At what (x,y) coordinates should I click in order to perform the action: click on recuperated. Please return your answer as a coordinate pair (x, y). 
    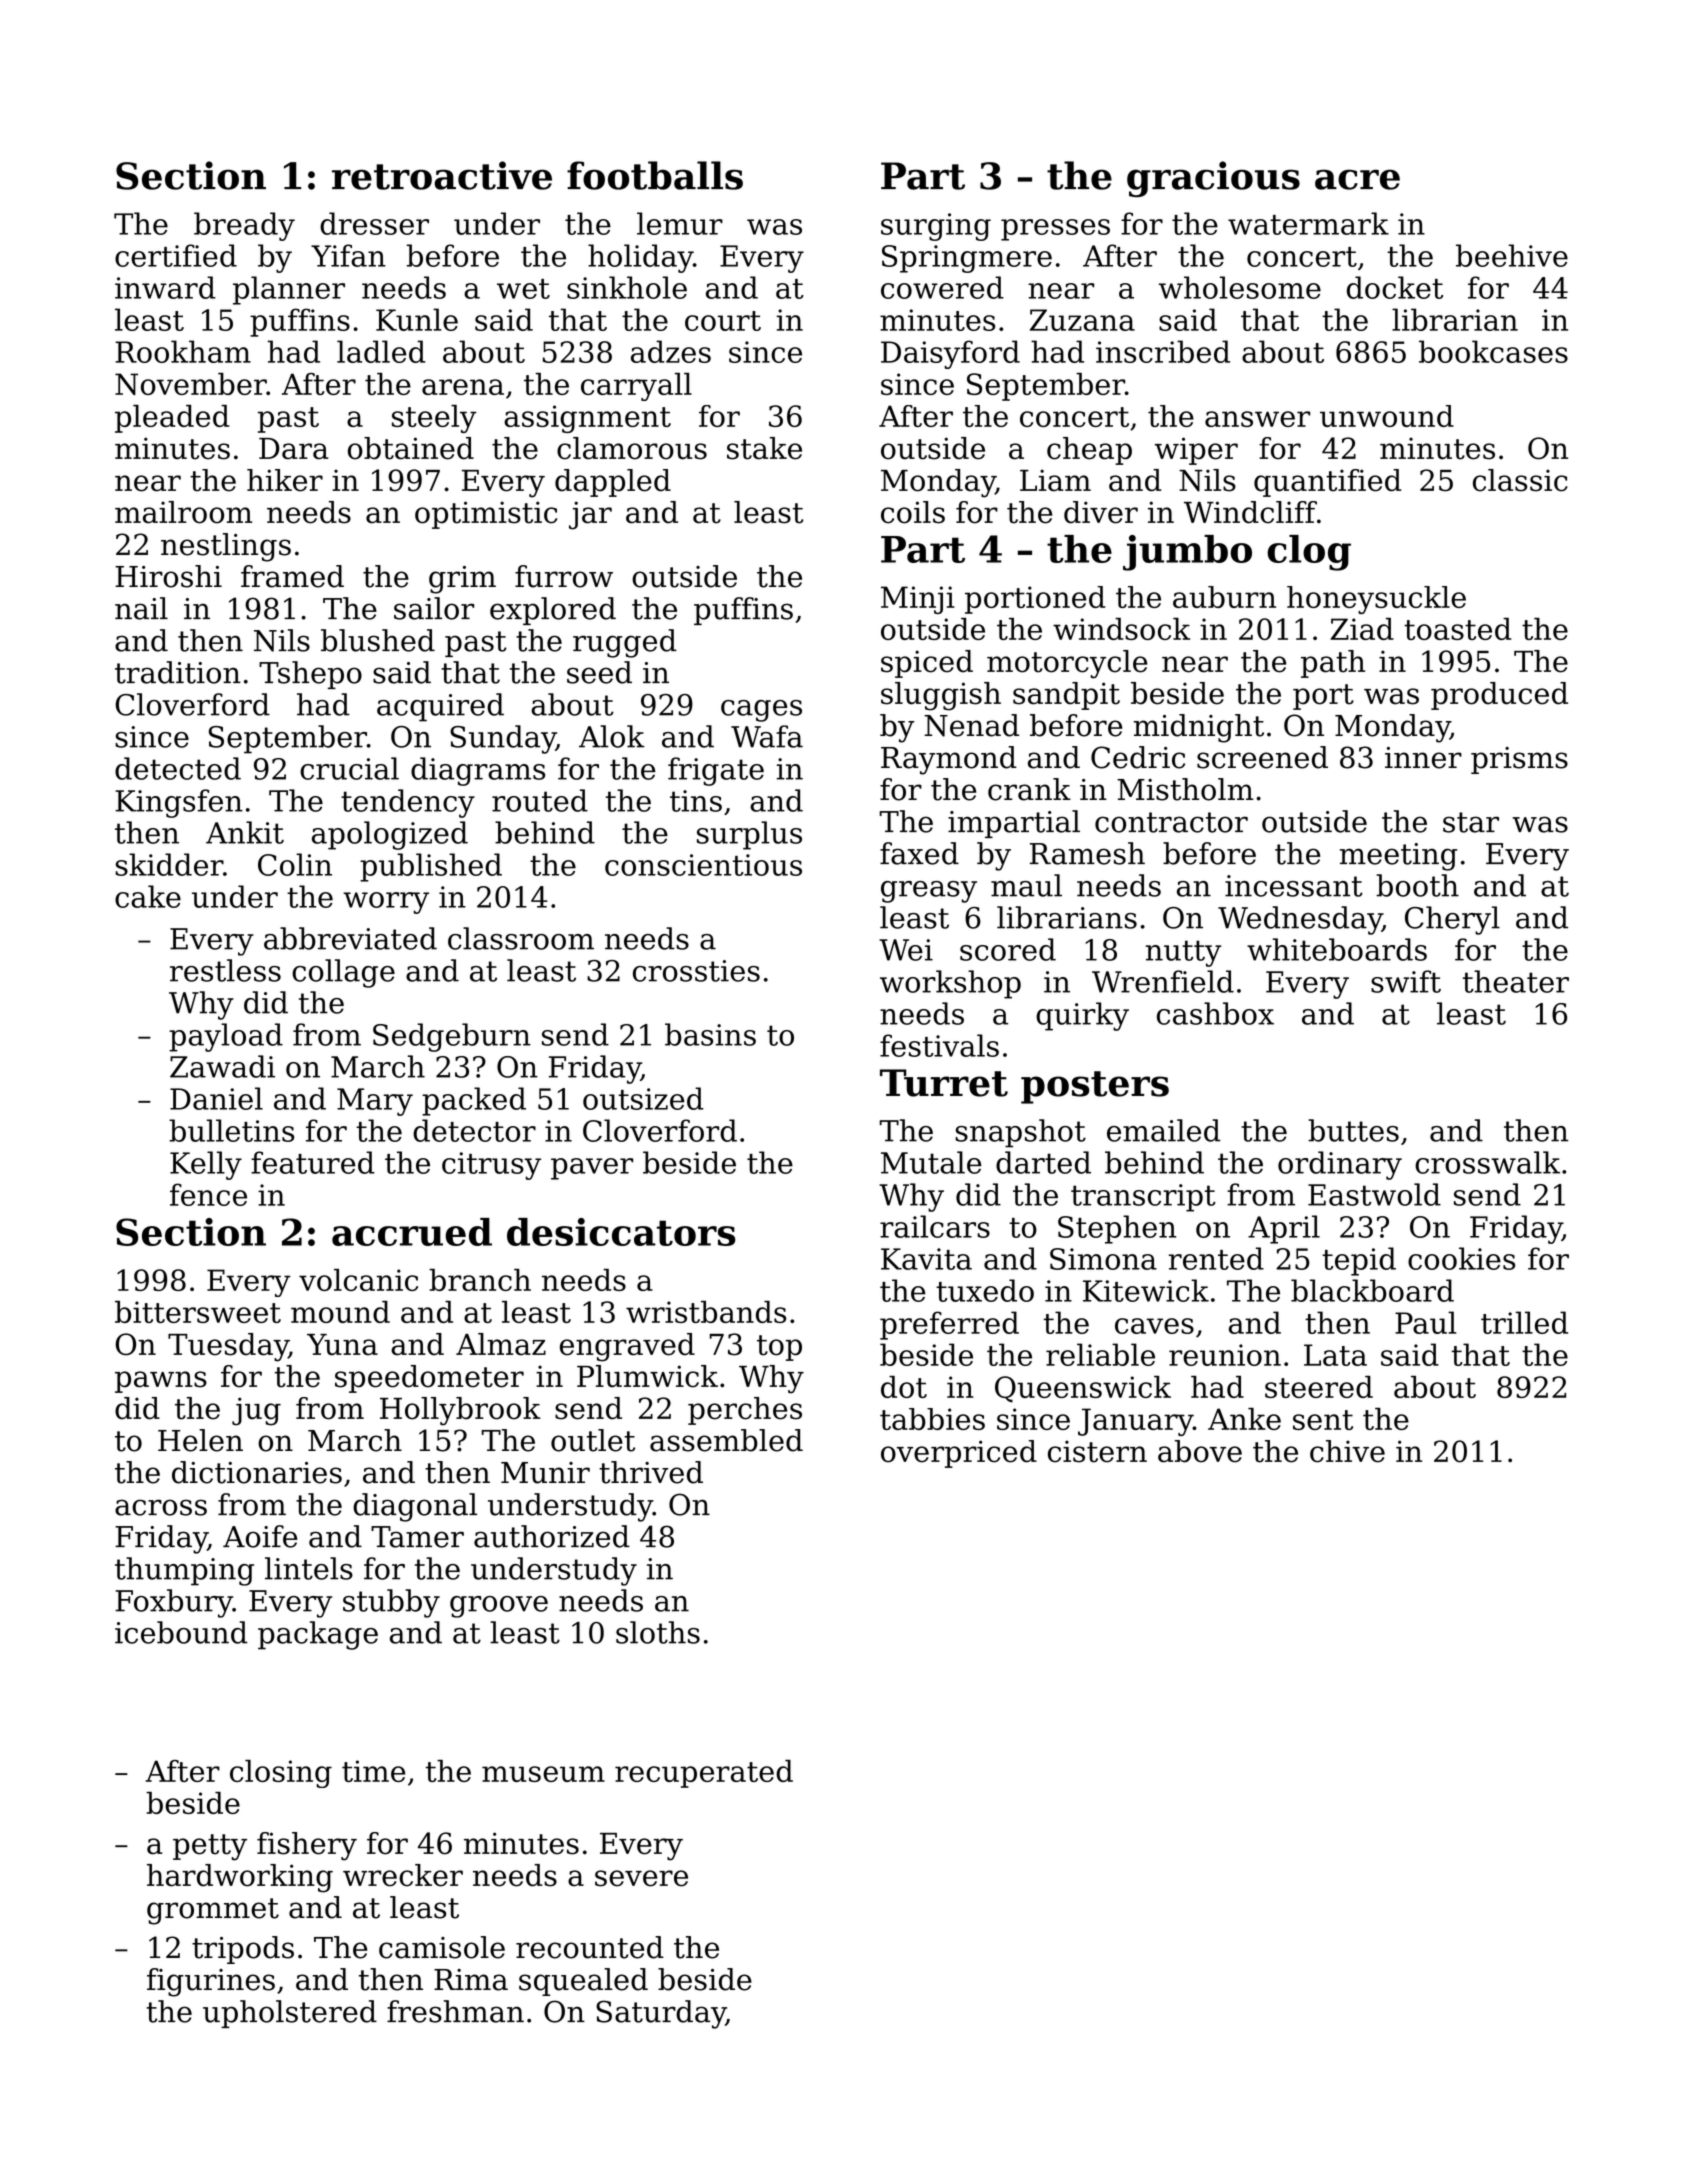
    Looking at the image, I should click on (704, 1774).
